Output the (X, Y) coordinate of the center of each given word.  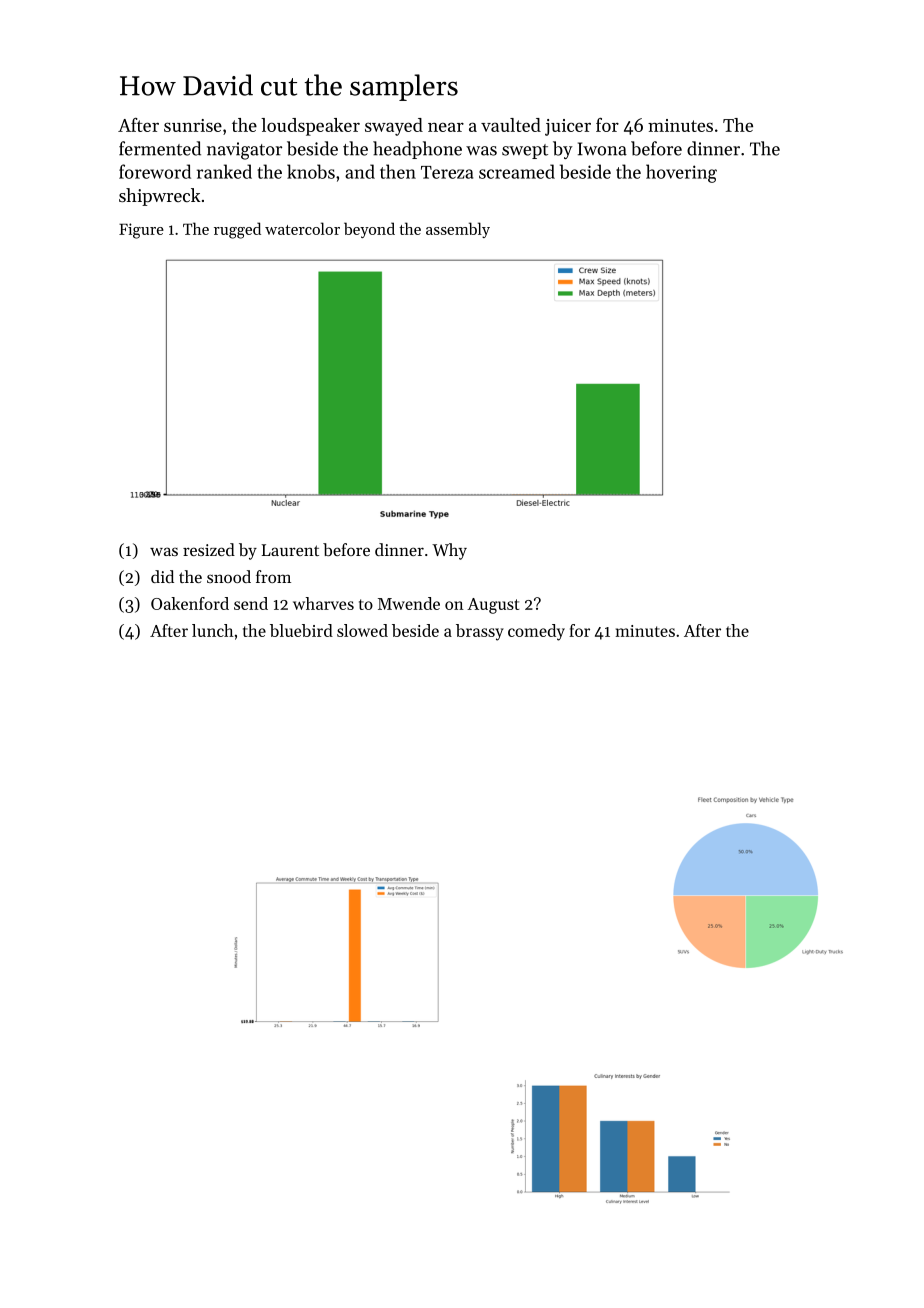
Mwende (409, 603)
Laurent (290, 550)
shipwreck (159, 197)
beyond (369, 230)
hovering (681, 173)
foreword (155, 171)
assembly (458, 230)
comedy (536, 632)
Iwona (602, 149)
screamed (517, 171)
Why (449, 551)
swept (525, 151)
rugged (237, 230)
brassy (480, 632)
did (162, 576)
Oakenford (190, 603)
